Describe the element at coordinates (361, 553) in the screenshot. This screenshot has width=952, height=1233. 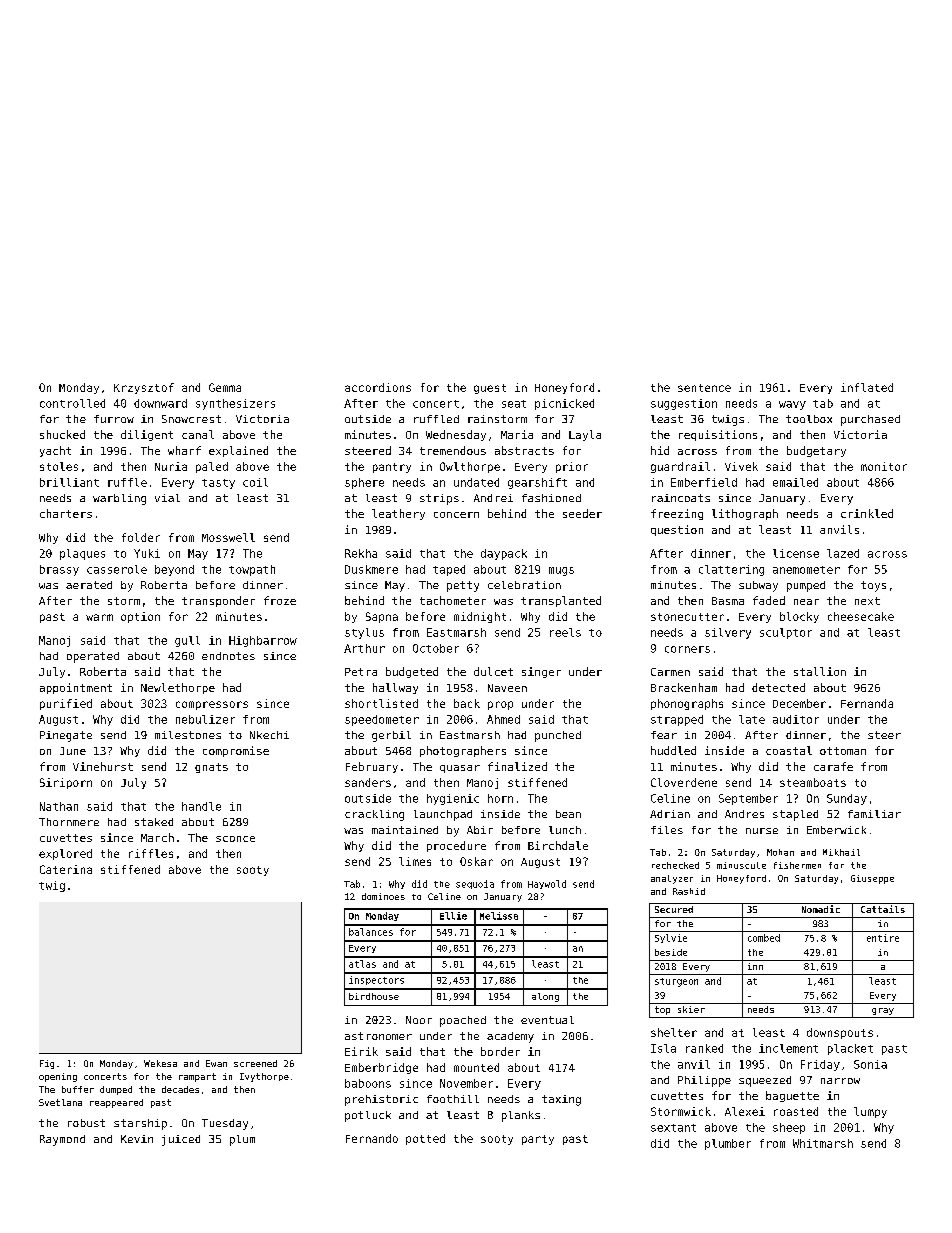
I see `Rekha` at that location.
